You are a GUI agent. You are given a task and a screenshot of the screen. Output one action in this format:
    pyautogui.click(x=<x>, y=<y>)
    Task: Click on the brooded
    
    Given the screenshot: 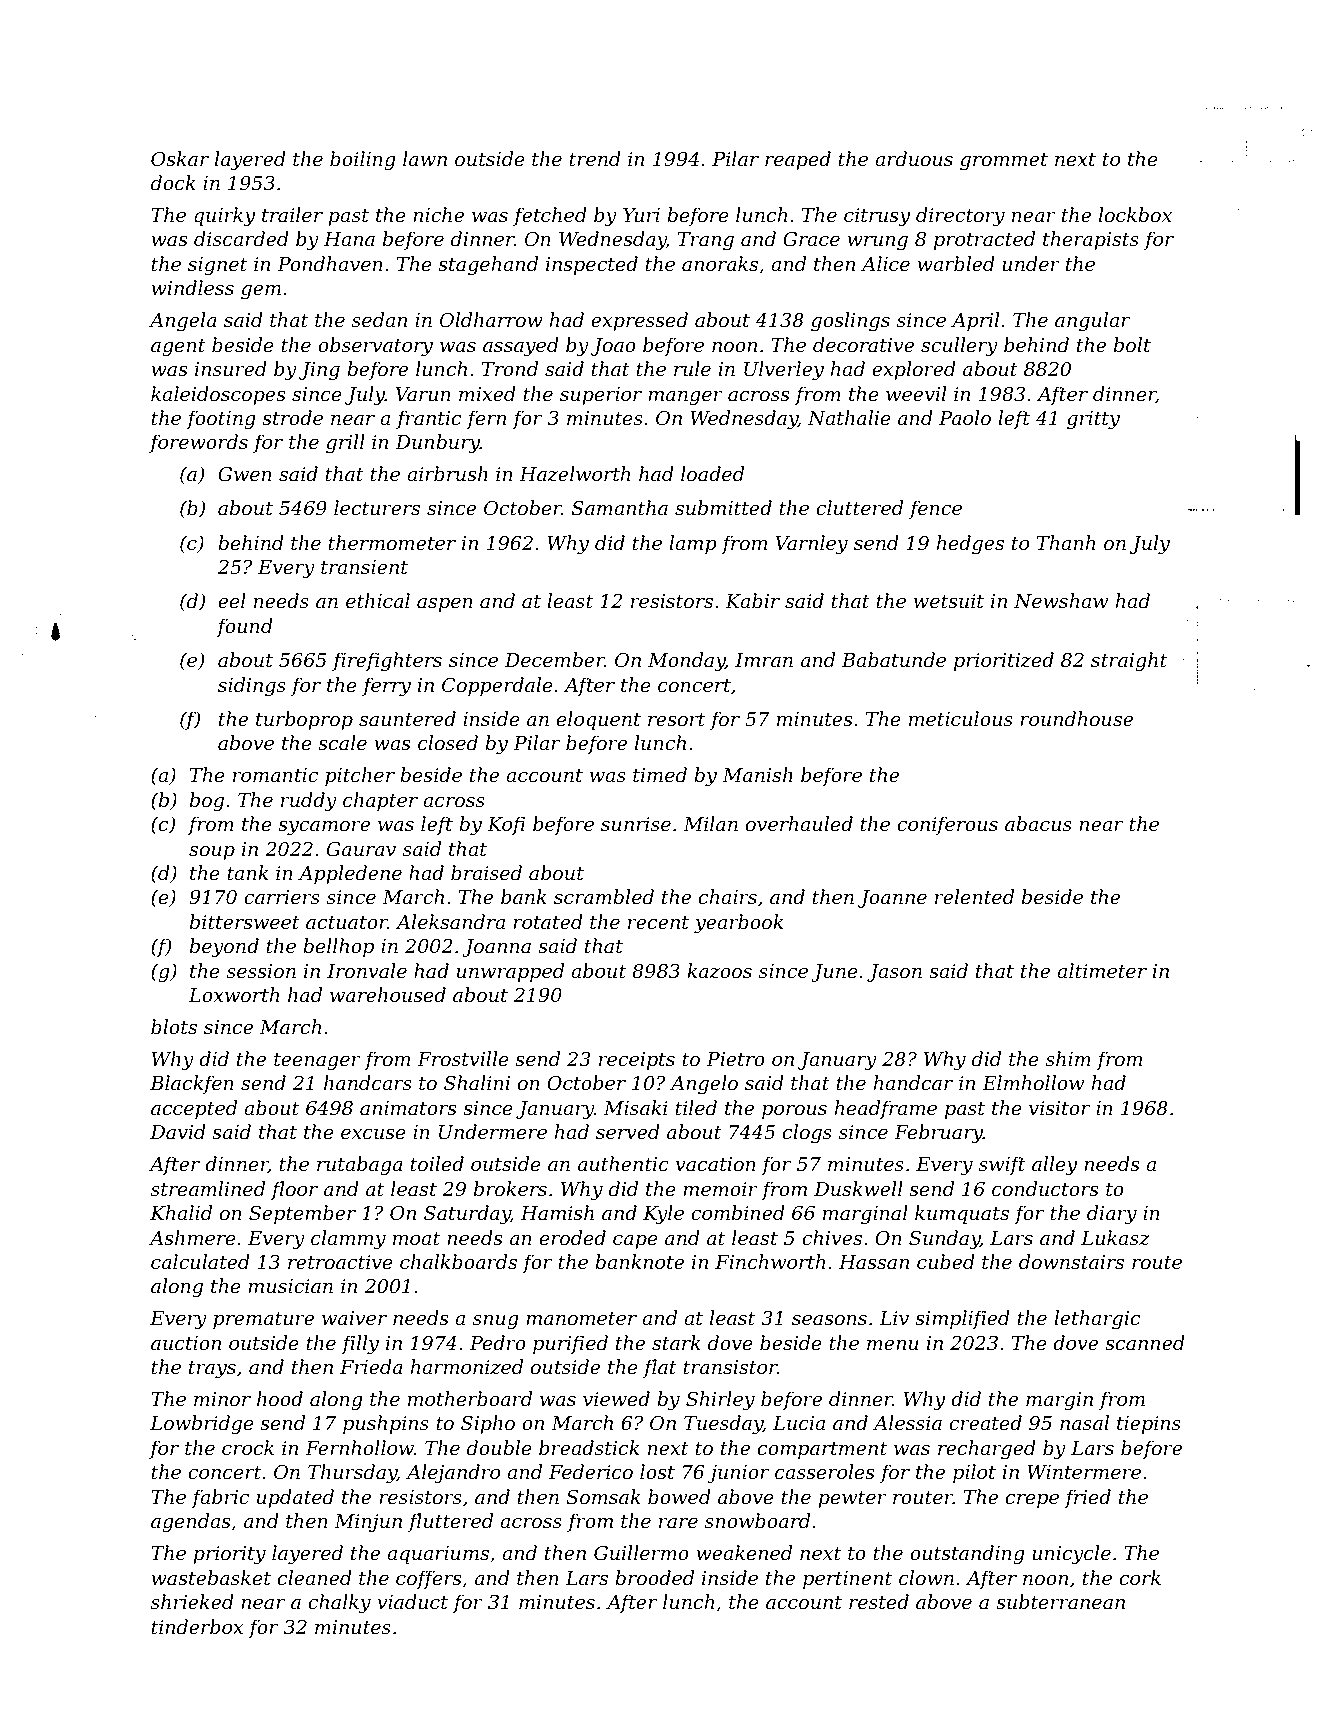 What is the action you would take?
    pyautogui.click(x=654, y=1577)
